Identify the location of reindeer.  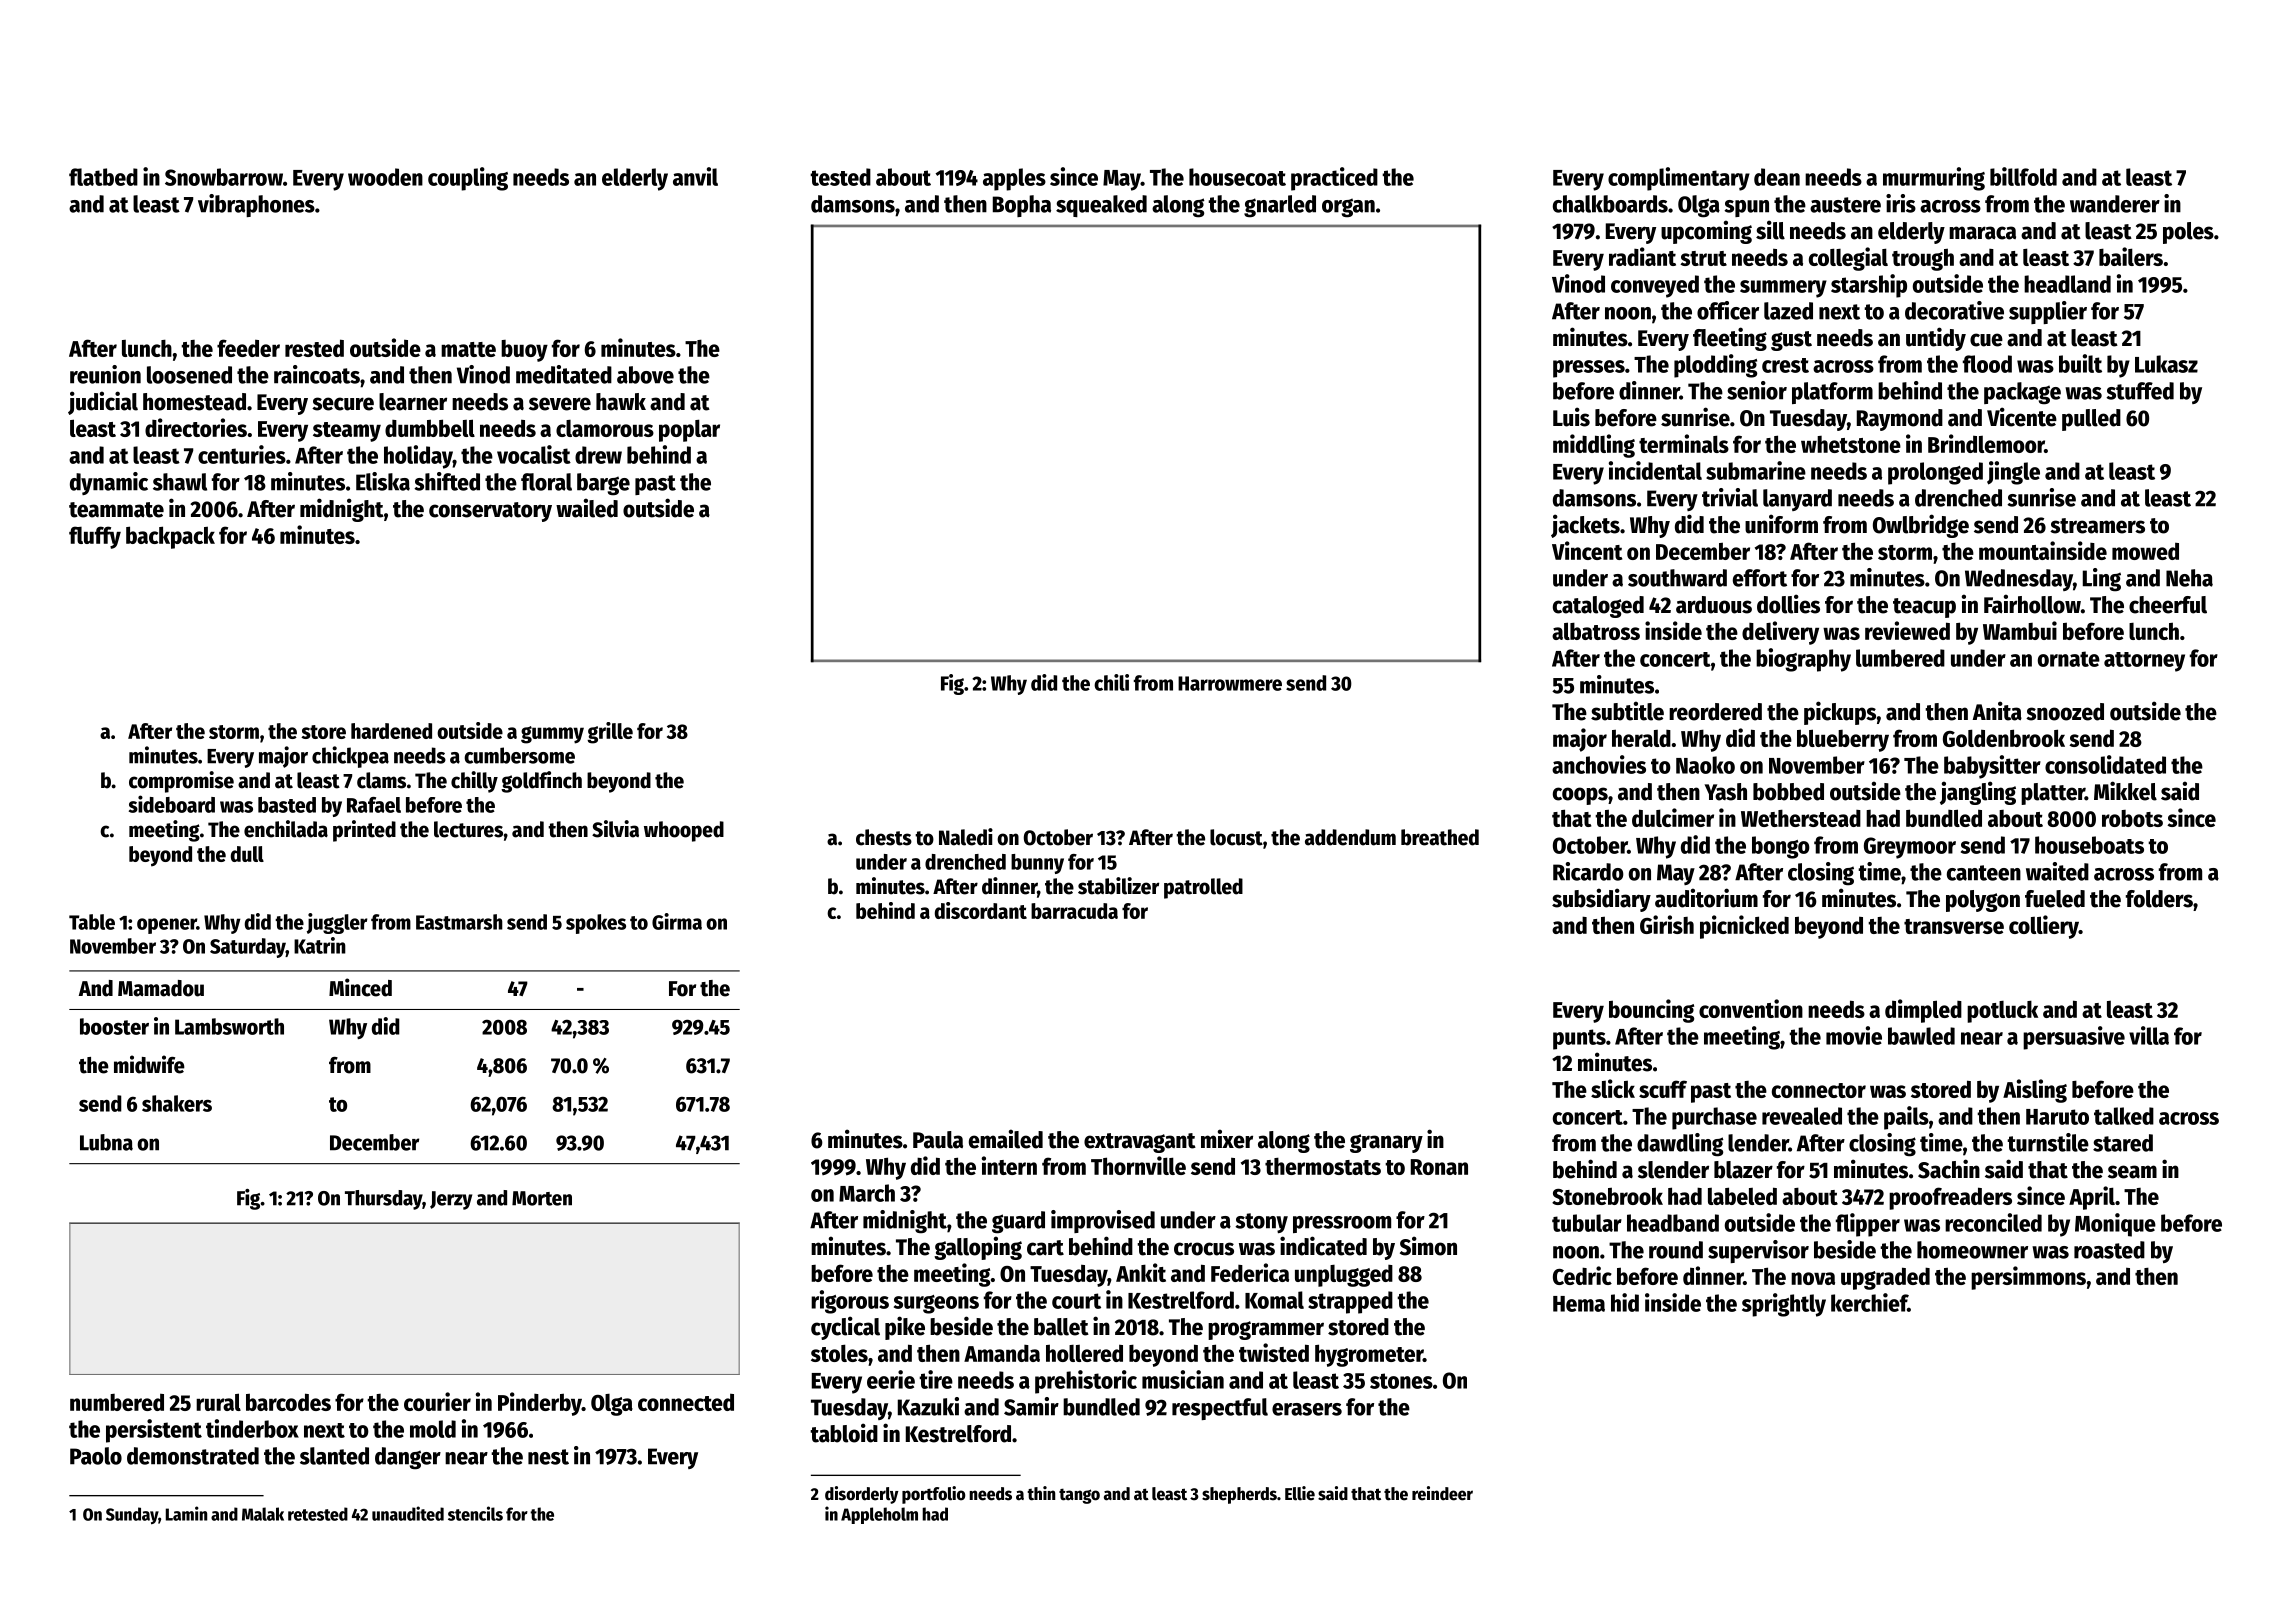
(1442, 1493).
